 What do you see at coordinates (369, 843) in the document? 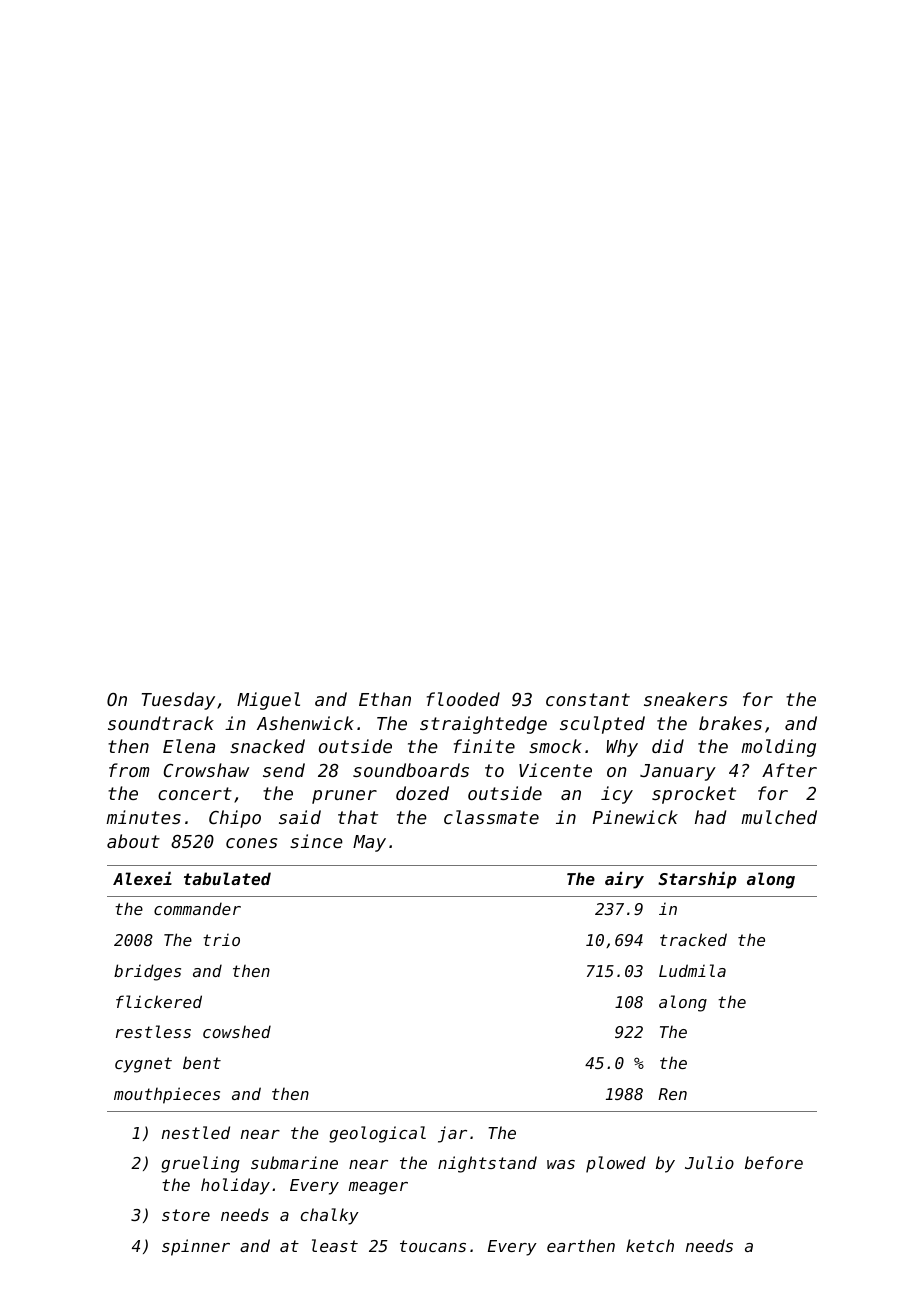
I see `May` at bounding box center [369, 843].
